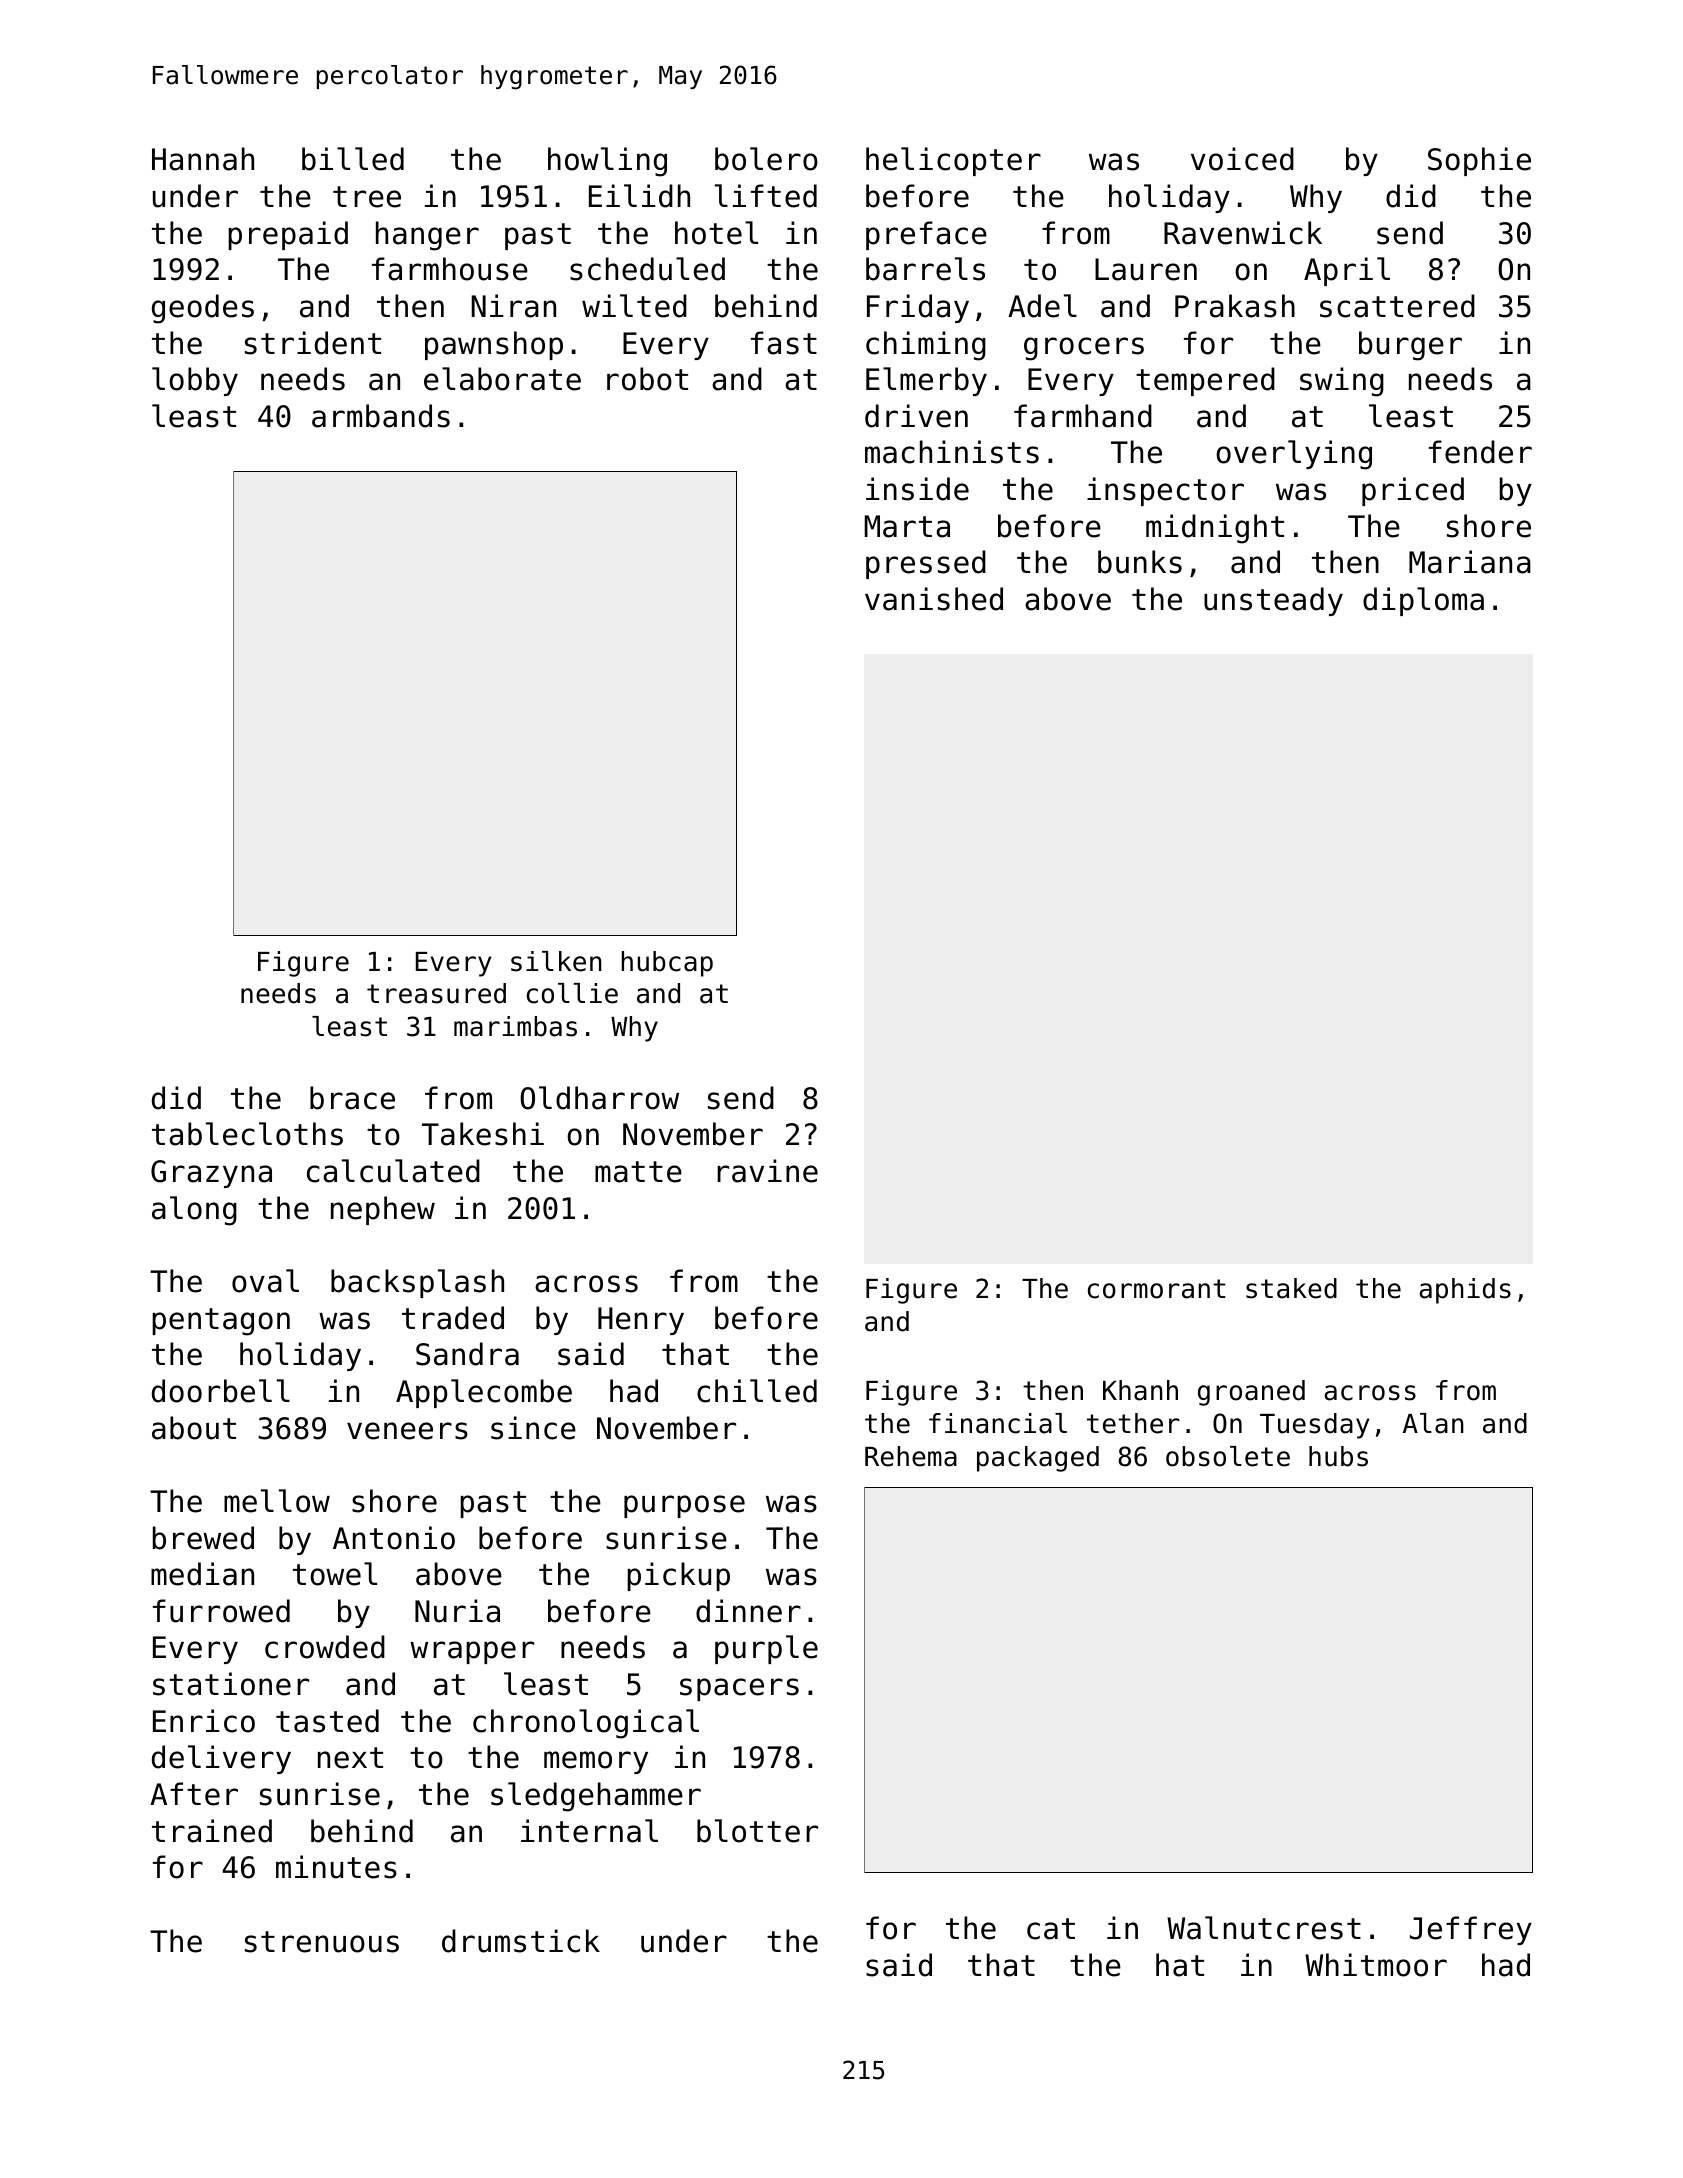 The height and width of the screenshot is (2178, 1683). Describe the element at coordinates (767, 1171) in the screenshot. I see `ravine` at that location.
